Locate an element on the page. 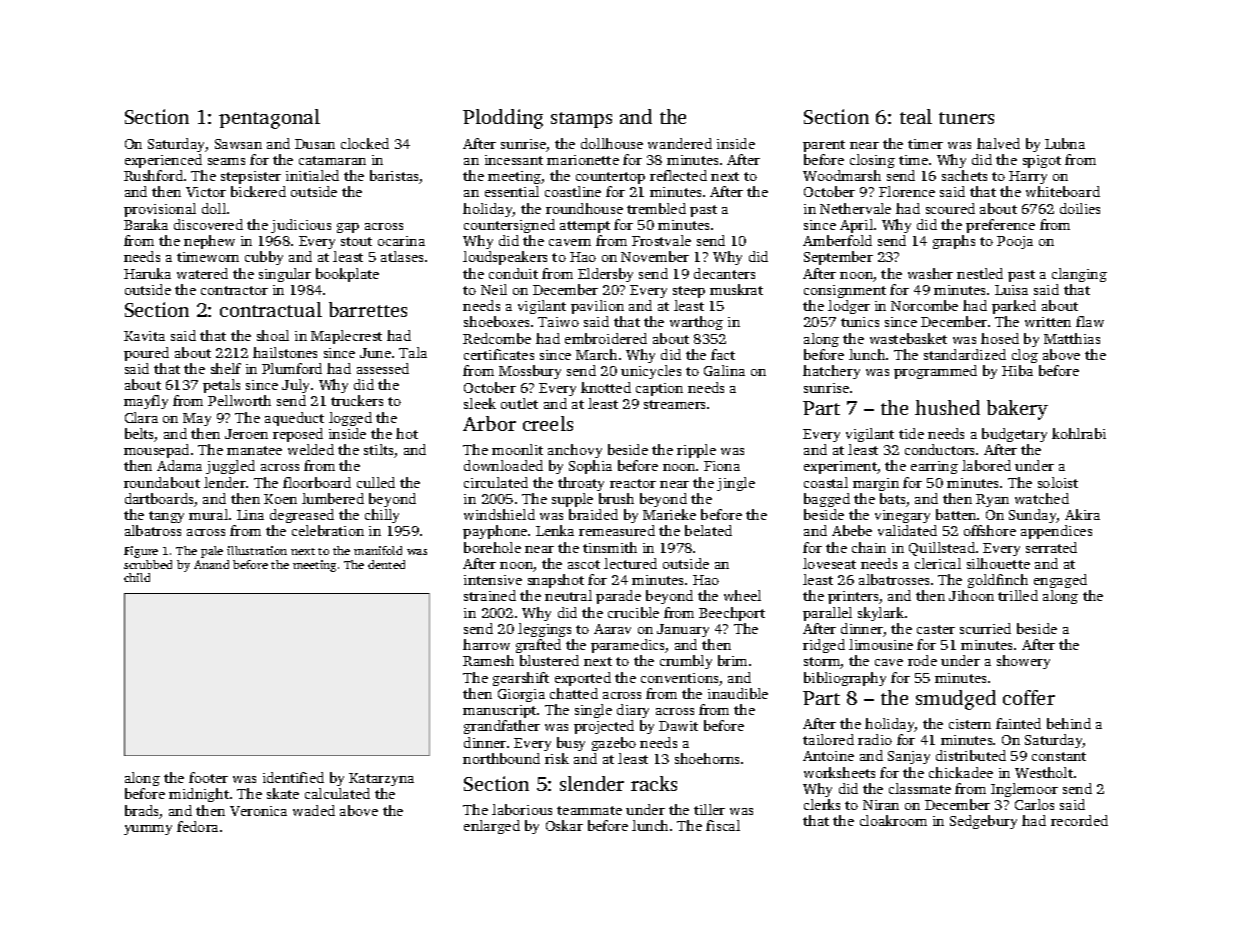  yummy is located at coordinates (148, 830).
